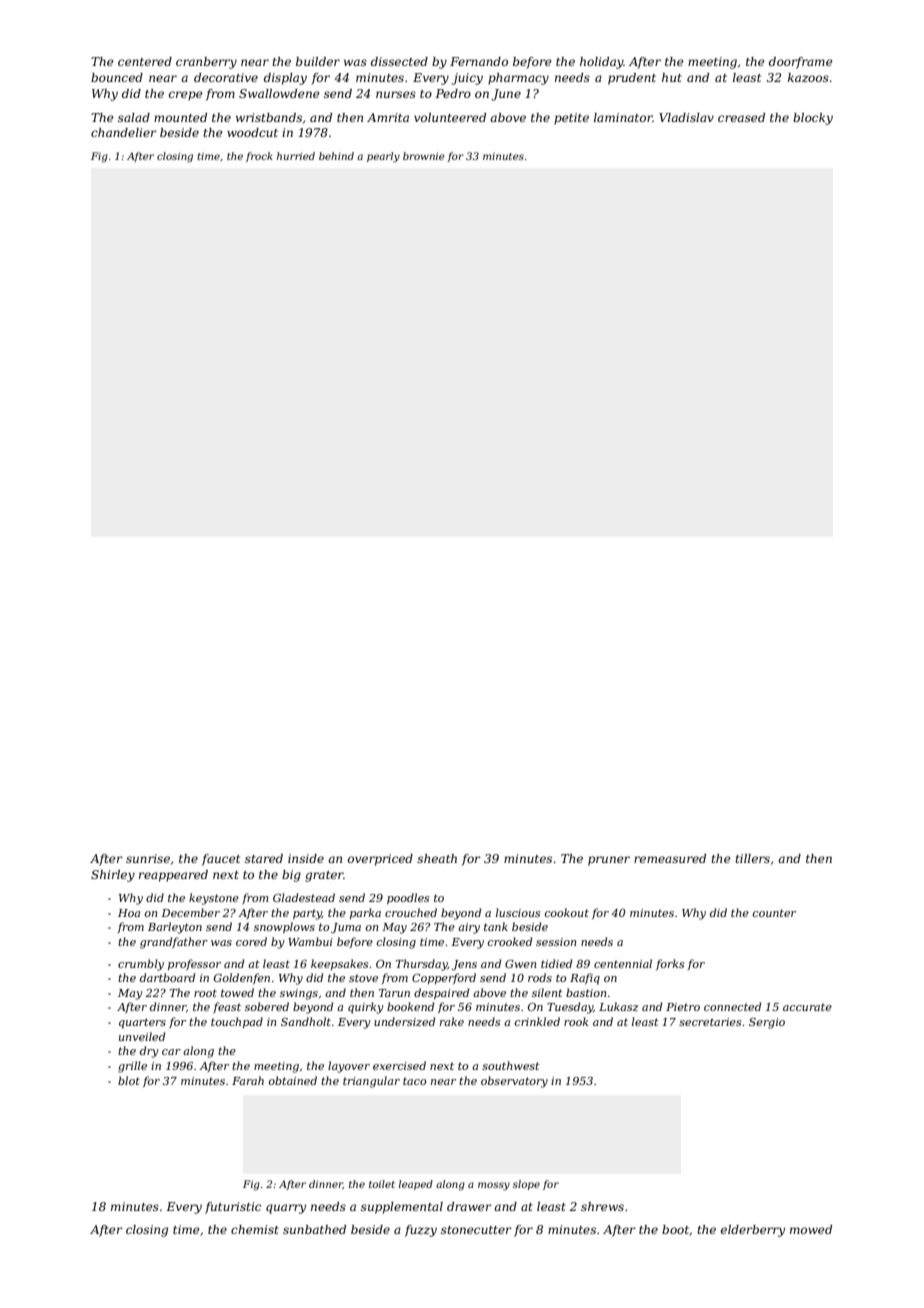  What do you see at coordinates (571, 119) in the screenshot?
I see `petite` at bounding box center [571, 119].
